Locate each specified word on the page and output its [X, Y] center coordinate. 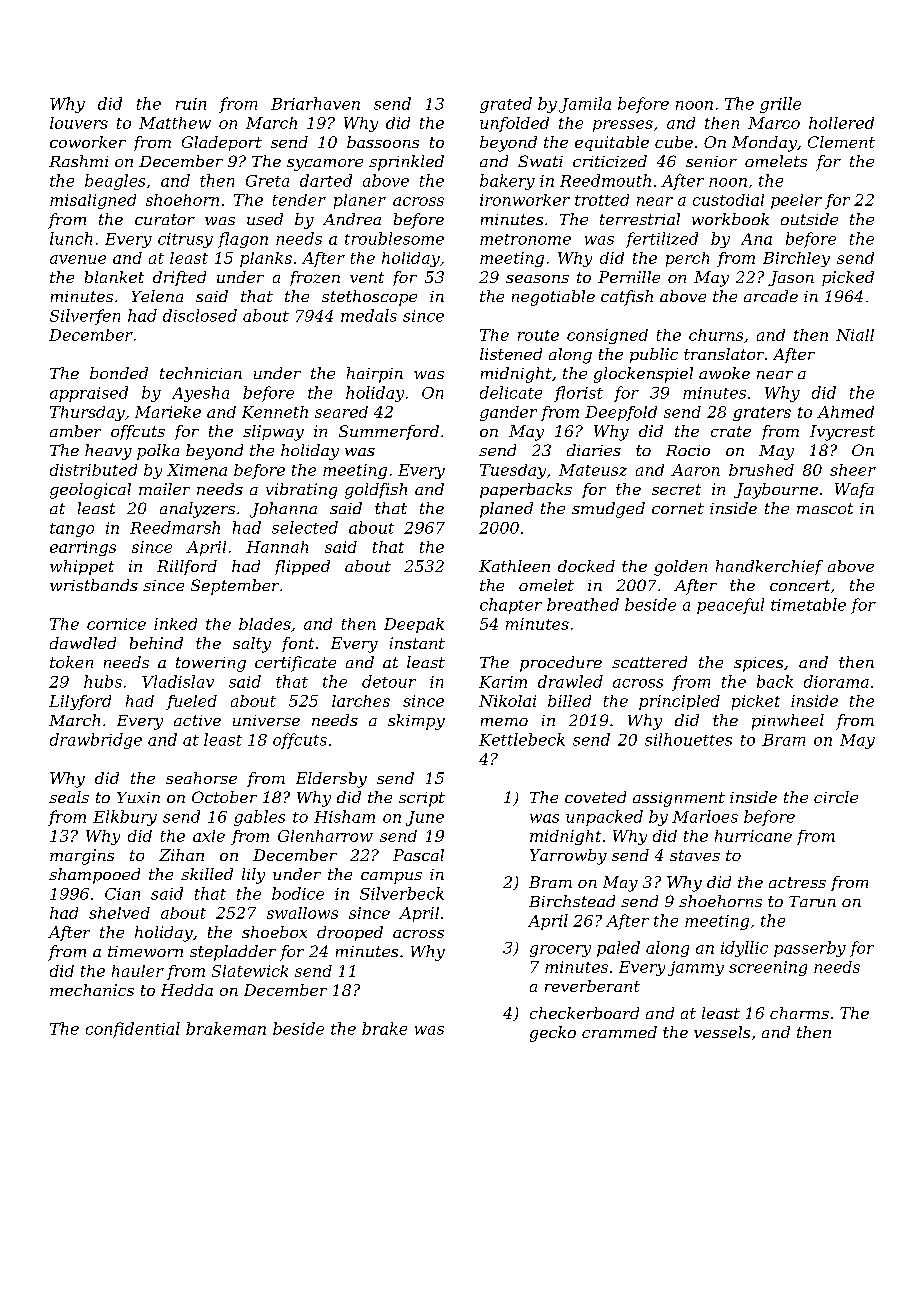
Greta [267, 181]
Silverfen [85, 317]
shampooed [94, 876]
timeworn [145, 951]
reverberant [592, 986]
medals [369, 315]
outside [809, 219]
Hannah [277, 547]
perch [687, 259]
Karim [503, 682]
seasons [537, 279]
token [71, 662]
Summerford [389, 432]
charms [799, 1013]
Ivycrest [842, 433]
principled [679, 702]
